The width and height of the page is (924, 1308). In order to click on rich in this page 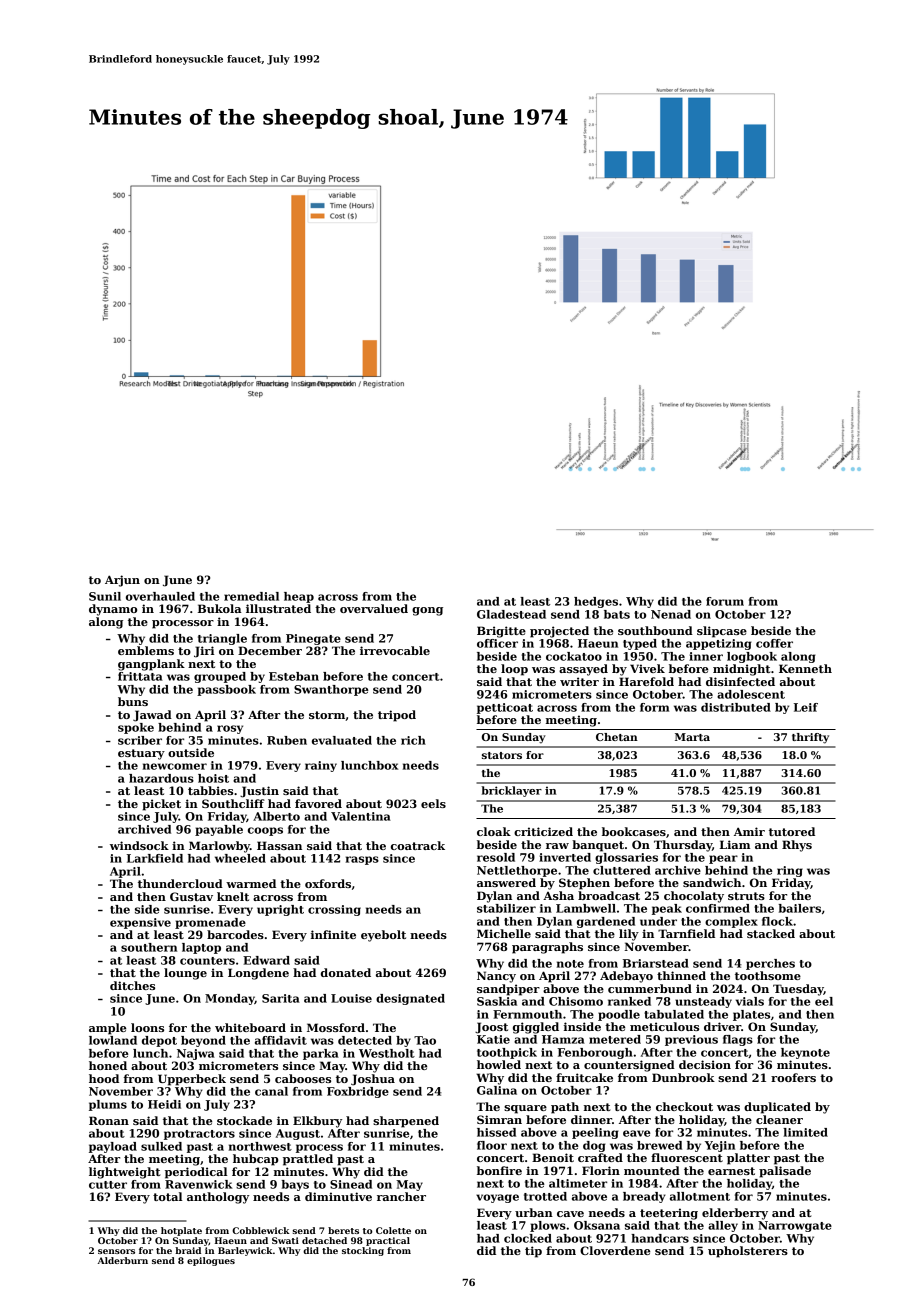, I will do `click(413, 740)`.
